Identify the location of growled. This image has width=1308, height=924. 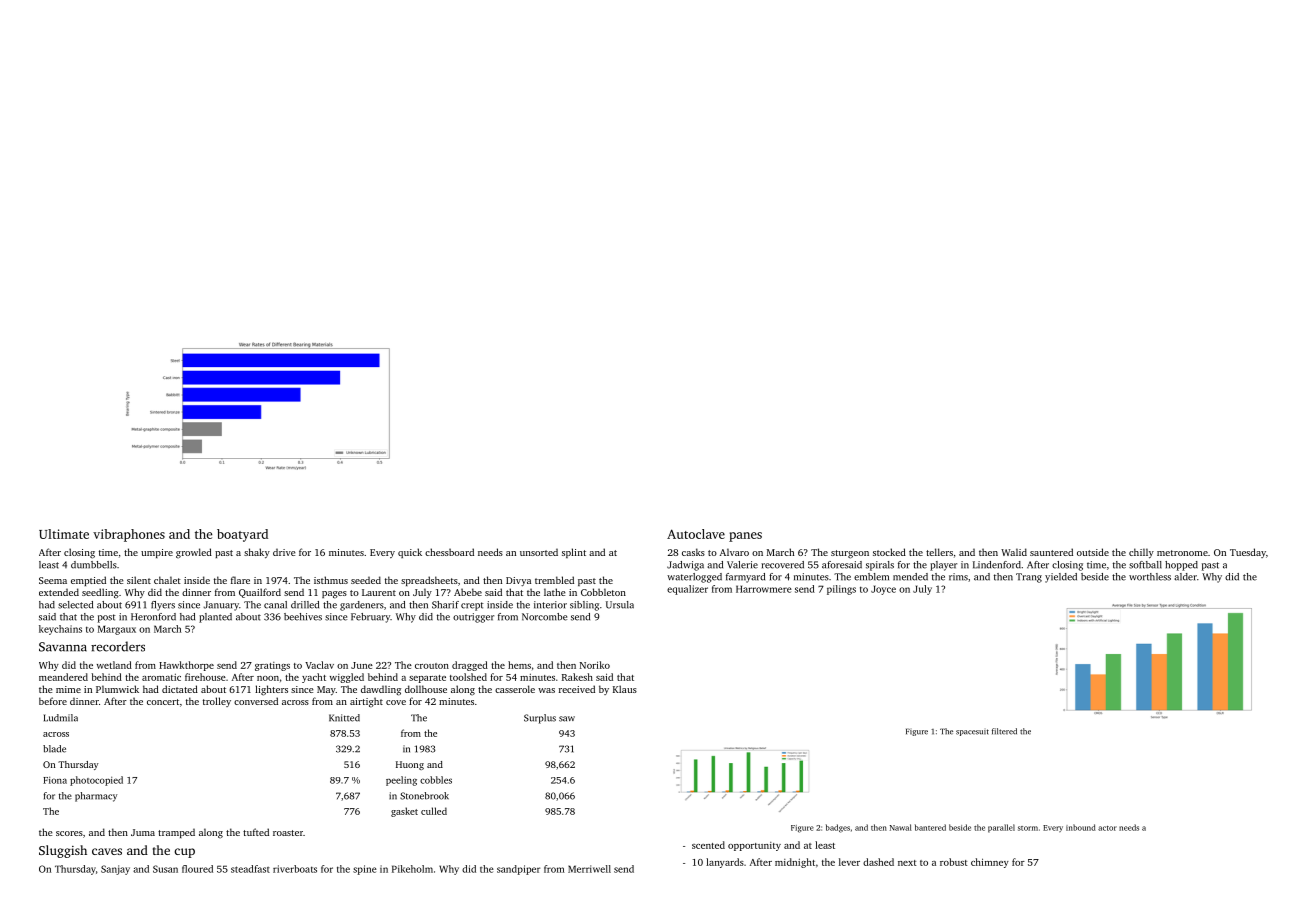
(194, 553).
